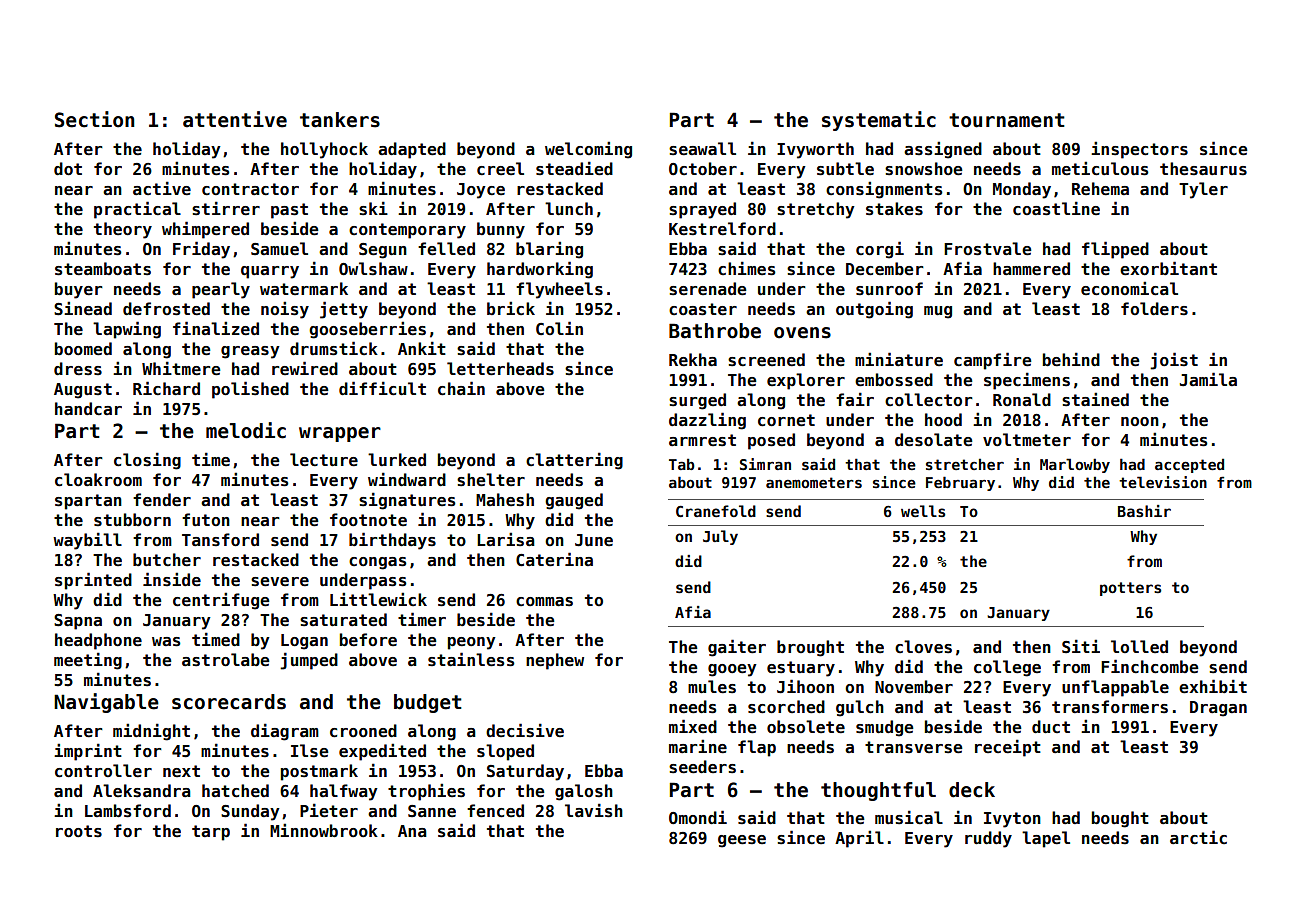  Describe the element at coordinates (68, 168) in the screenshot. I see `dot` at that location.
